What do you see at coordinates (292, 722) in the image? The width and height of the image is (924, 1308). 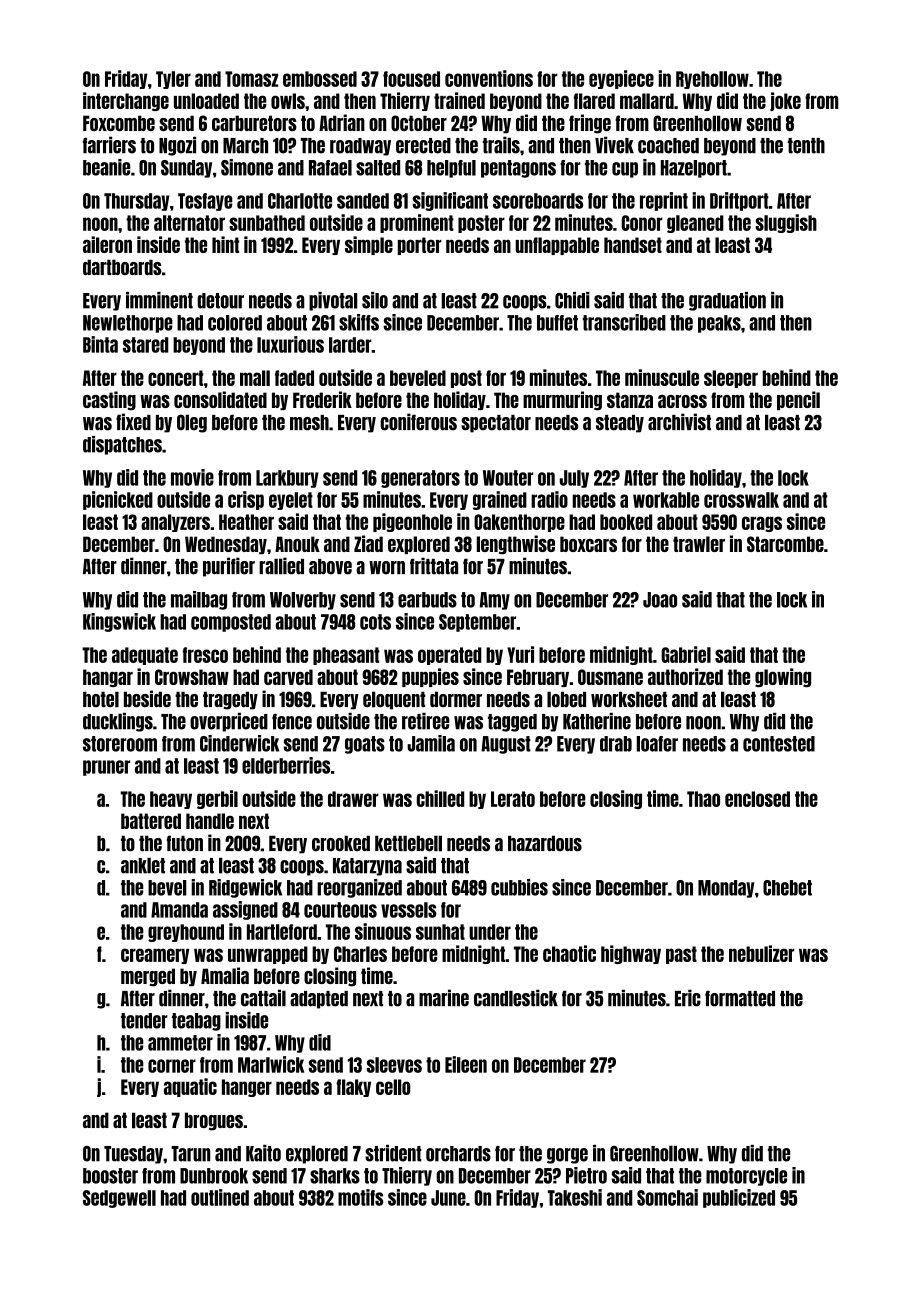 I see `fence` at bounding box center [292, 722].
